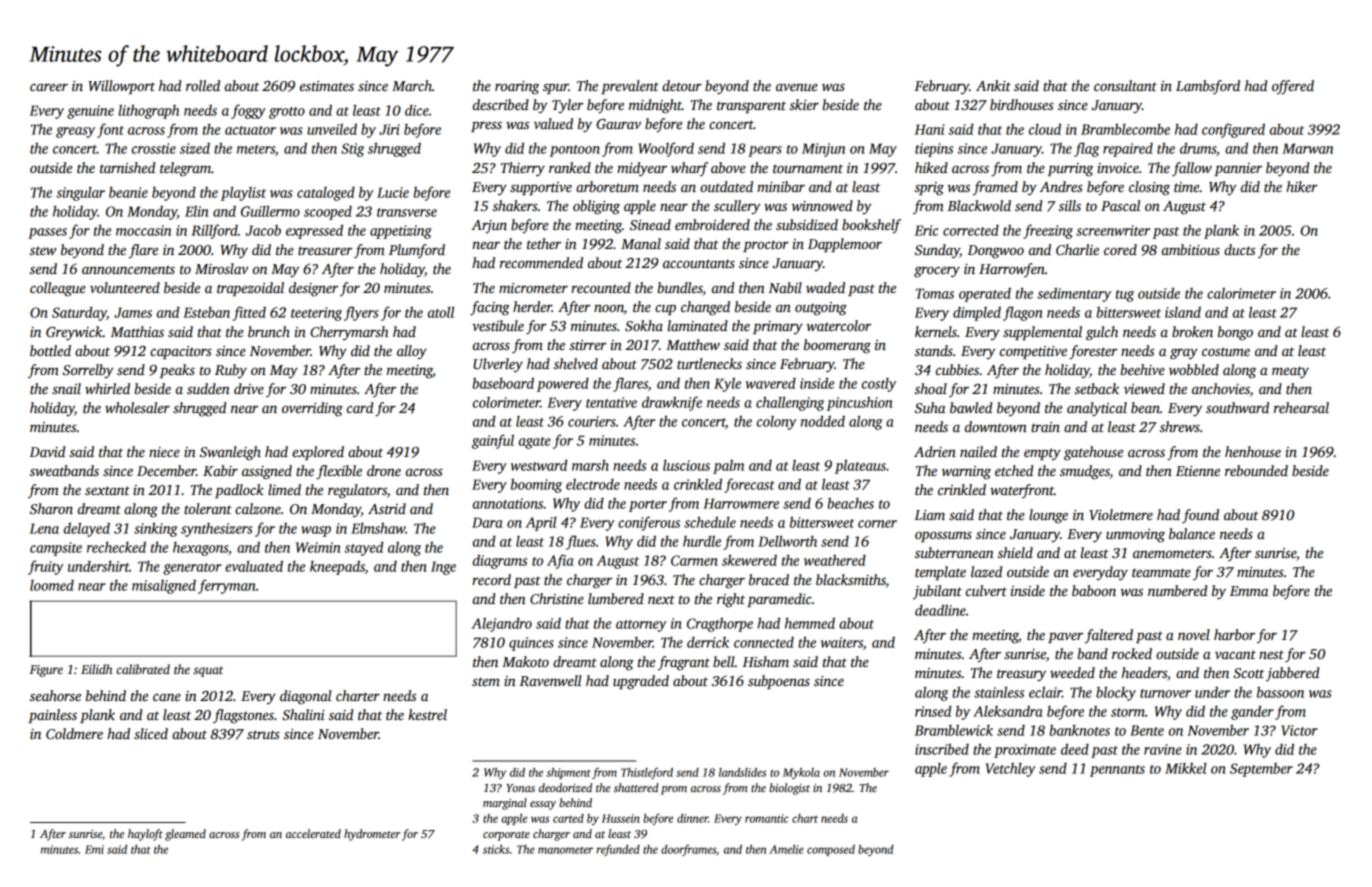  What do you see at coordinates (1191, 249) in the screenshot?
I see `ambitious` at bounding box center [1191, 249].
